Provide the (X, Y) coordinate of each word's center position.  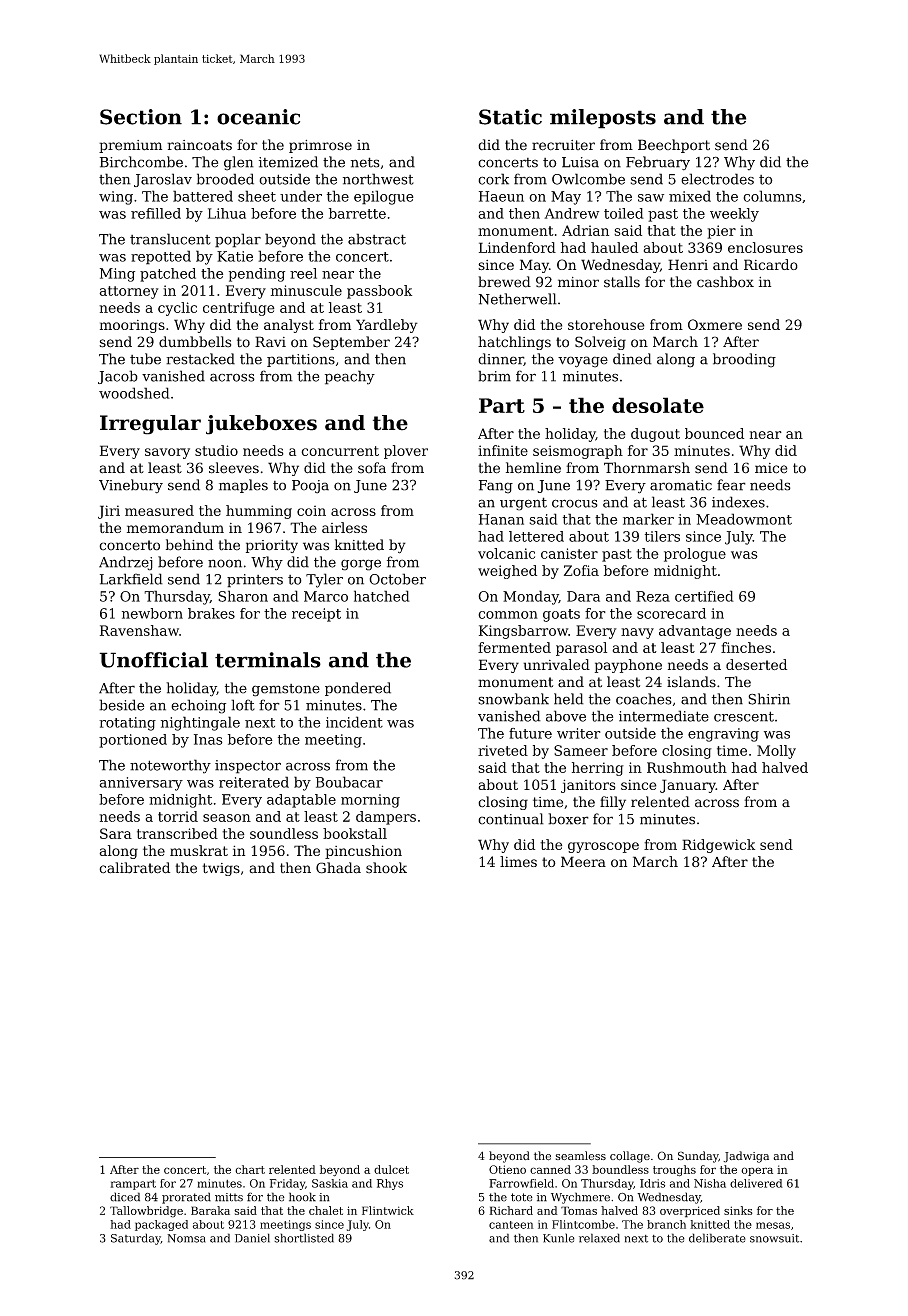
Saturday (136, 1239)
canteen (511, 1225)
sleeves (234, 468)
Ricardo (771, 264)
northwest (378, 179)
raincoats (199, 145)
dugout (655, 435)
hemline (533, 468)
